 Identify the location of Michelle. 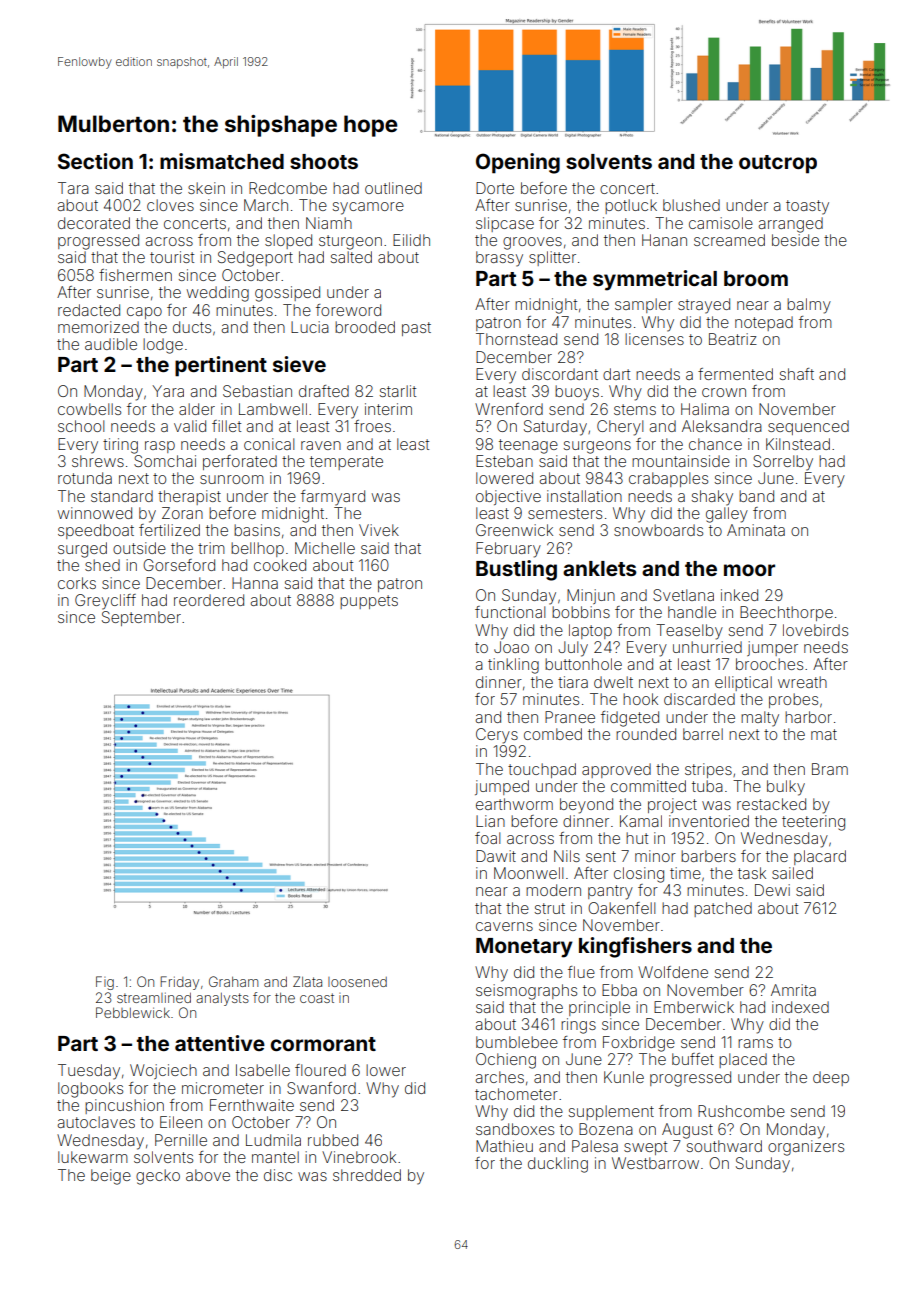
(325, 548).
